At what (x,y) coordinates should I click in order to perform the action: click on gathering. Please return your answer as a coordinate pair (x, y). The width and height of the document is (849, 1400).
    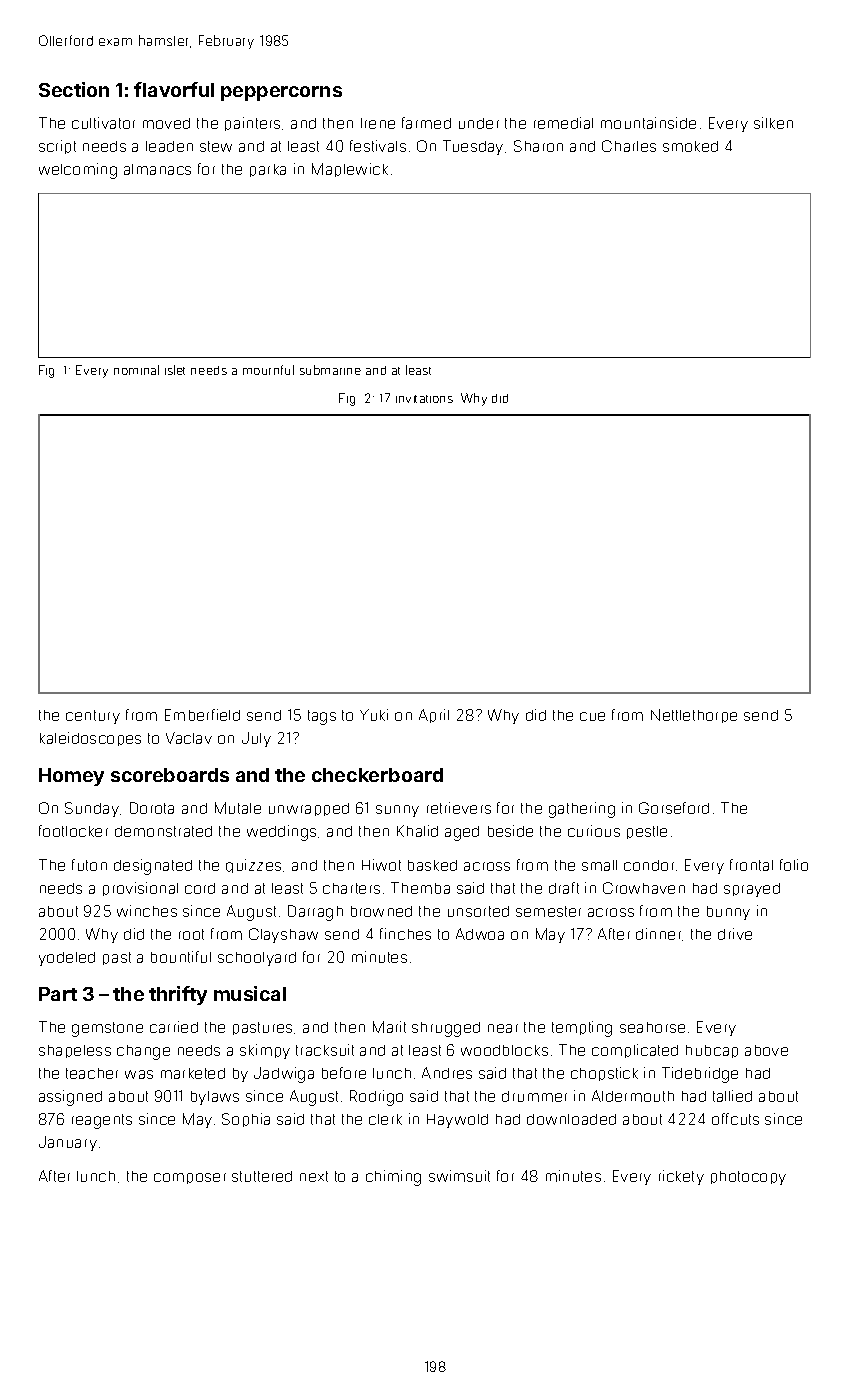
    Looking at the image, I should click on (582, 810).
